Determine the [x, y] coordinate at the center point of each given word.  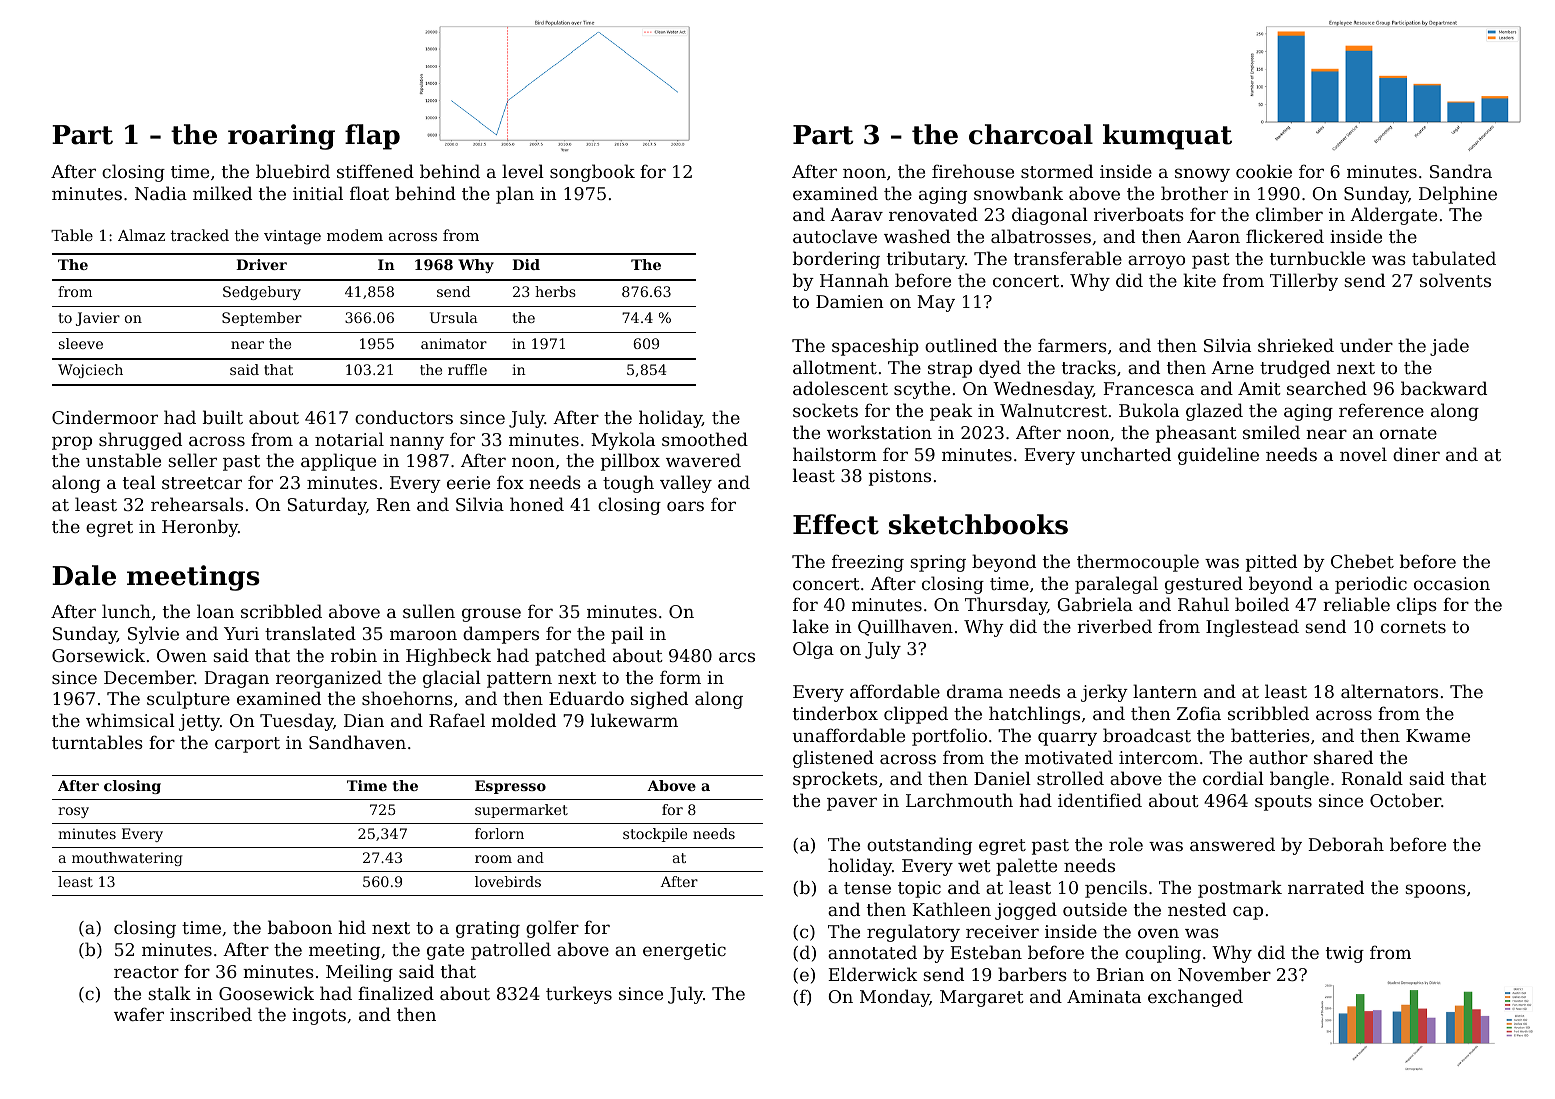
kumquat [1167, 137]
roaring [281, 137]
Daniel [1002, 778]
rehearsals [197, 504]
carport [247, 745]
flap [372, 137]
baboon [300, 927]
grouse [491, 615]
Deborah [1346, 844]
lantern [1165, 691]
